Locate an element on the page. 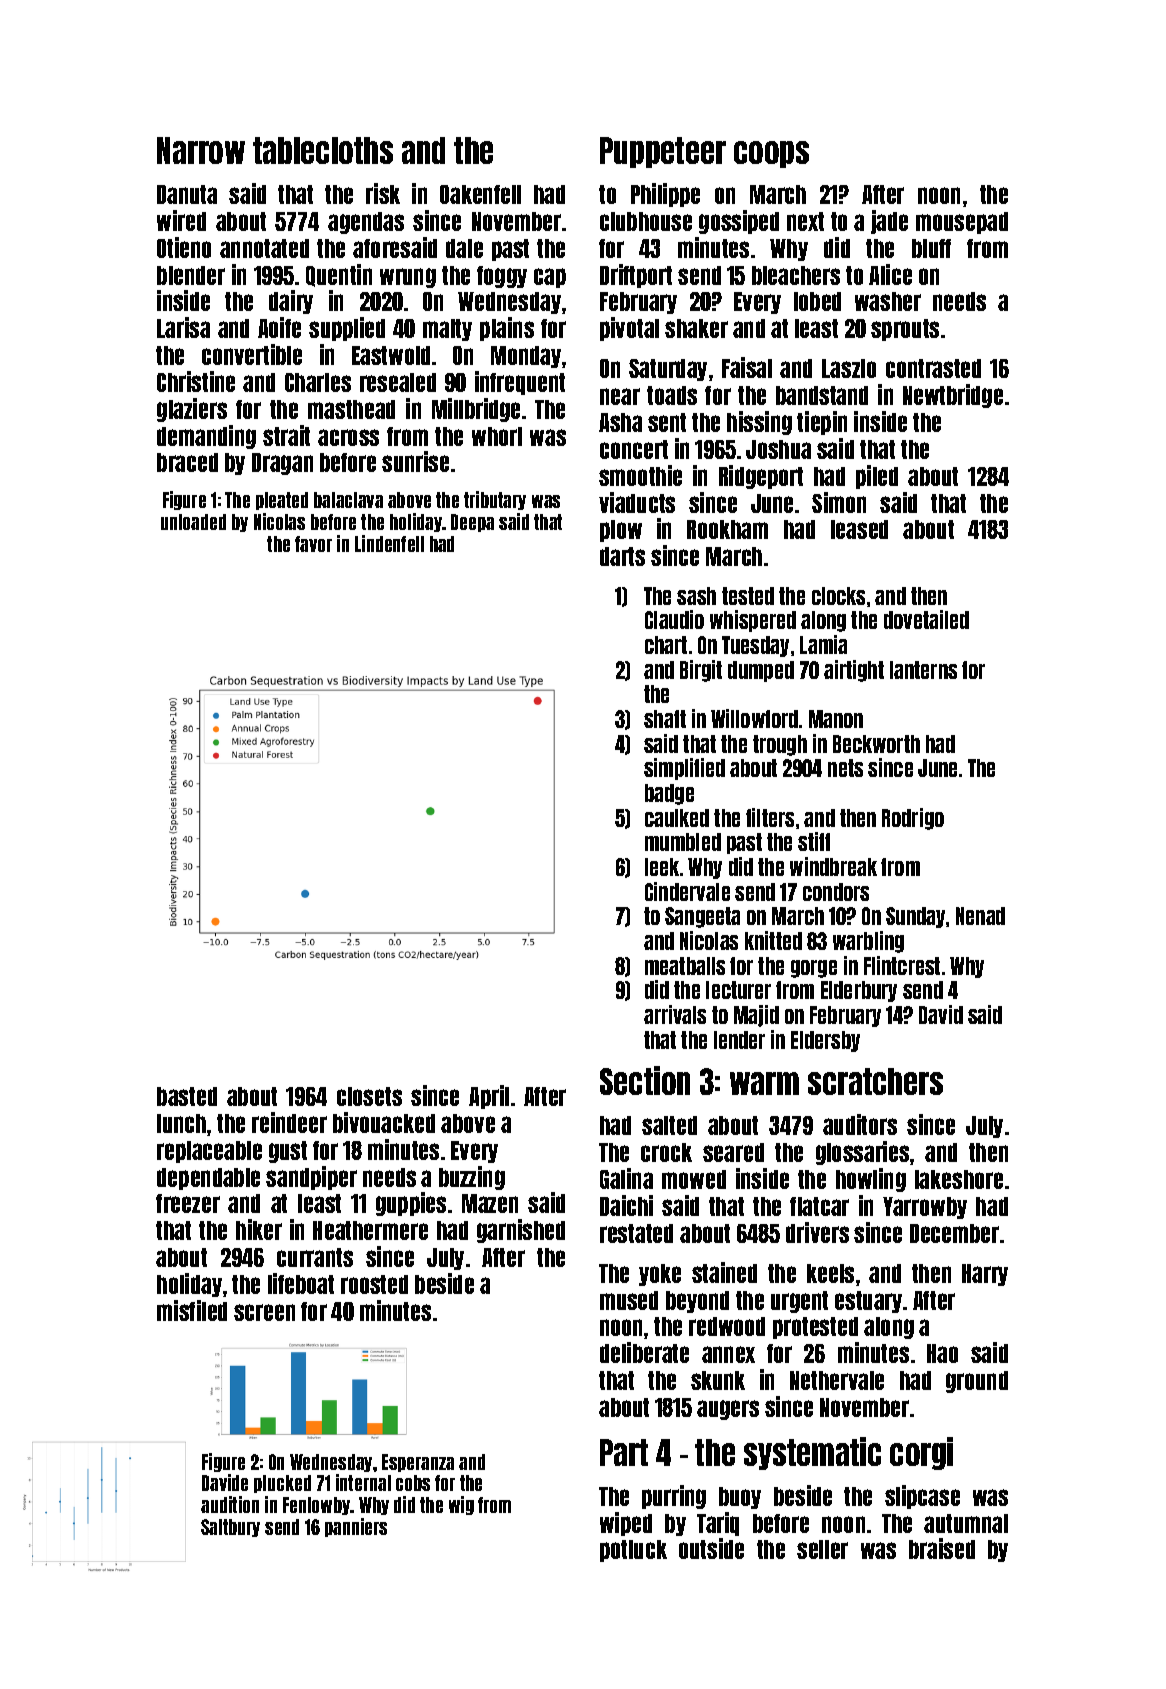  glaziers is located at coordinates (192, 410).
